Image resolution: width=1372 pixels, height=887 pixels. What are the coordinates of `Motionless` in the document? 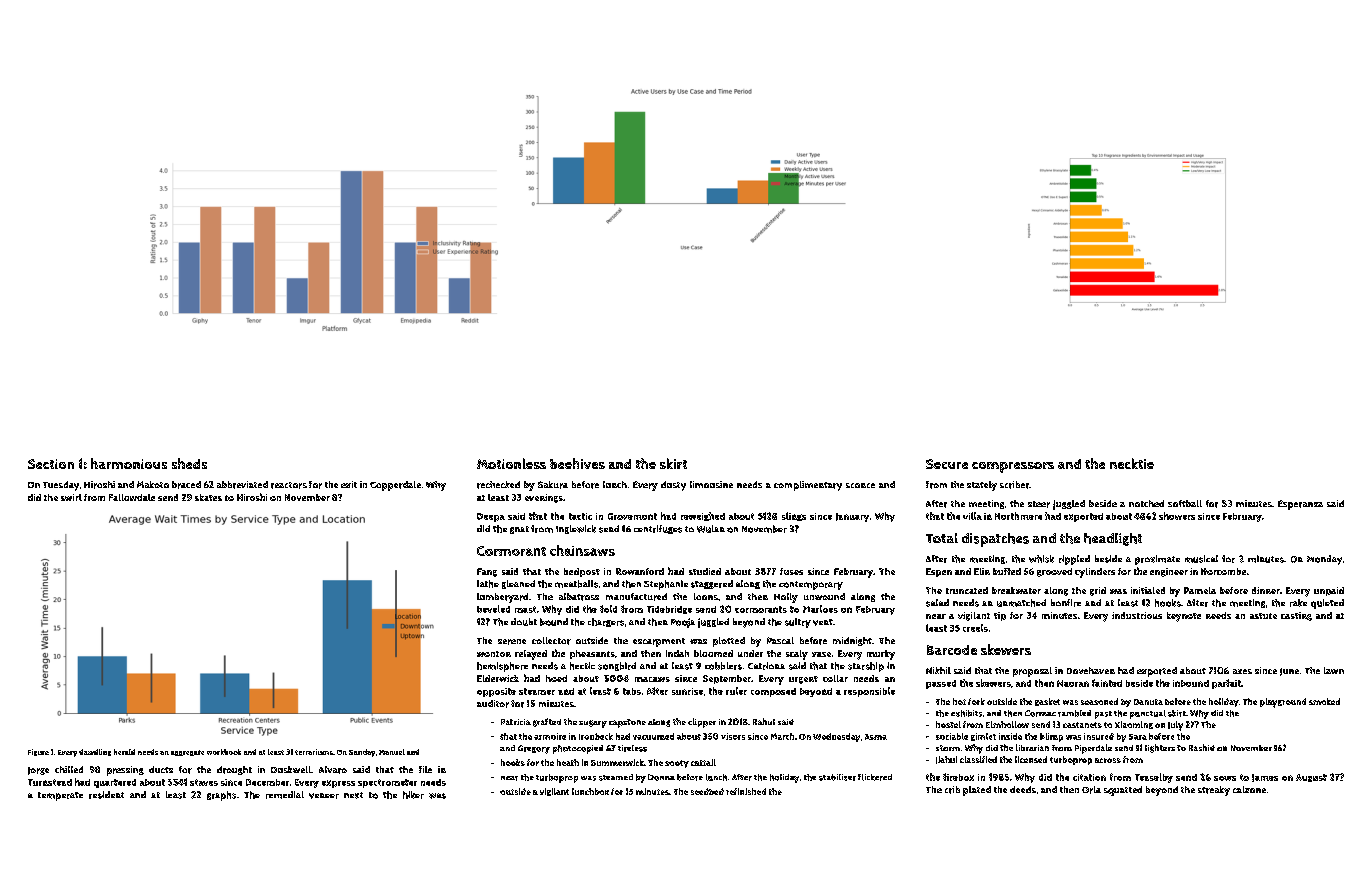 It's located at (511, 463).
